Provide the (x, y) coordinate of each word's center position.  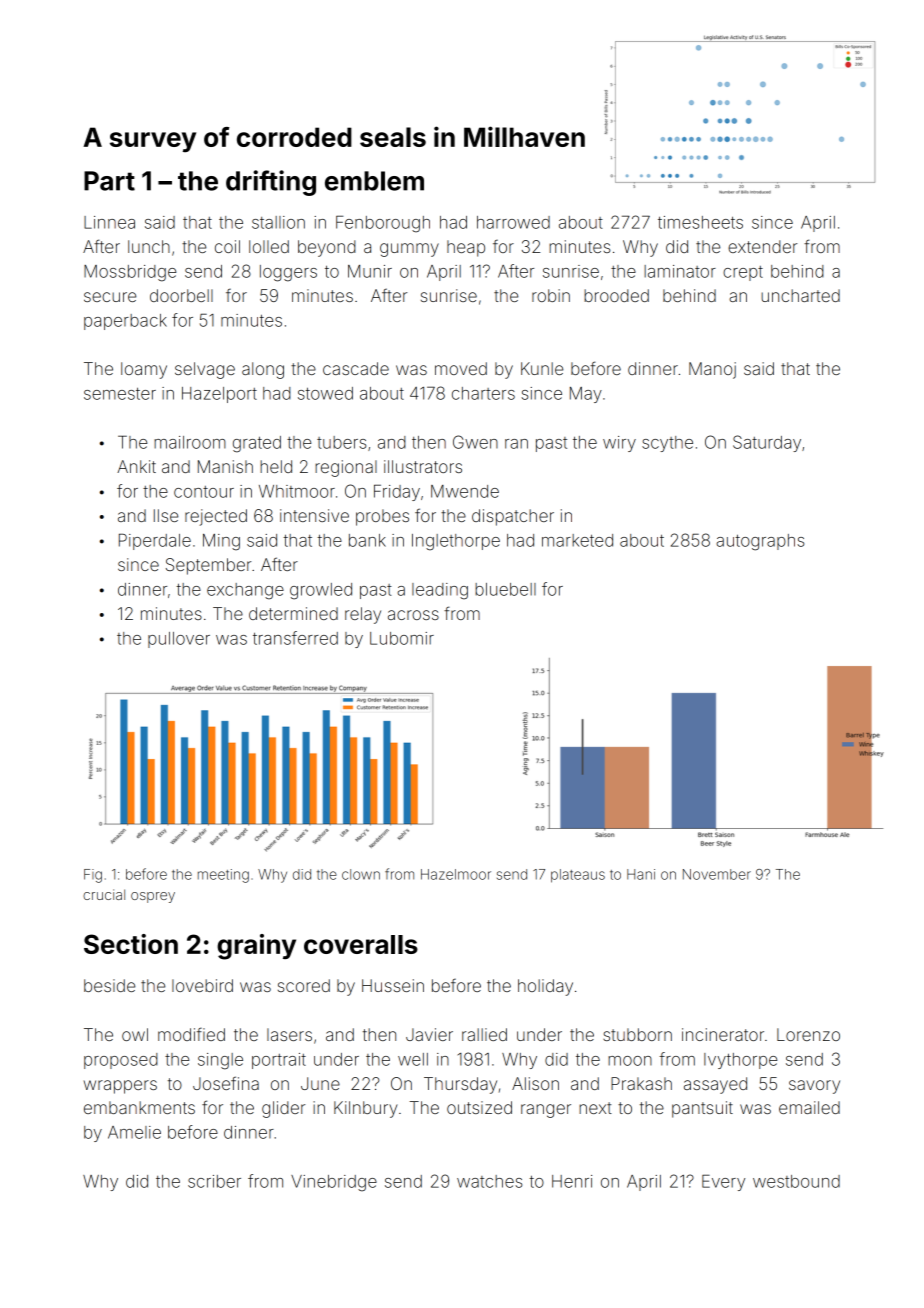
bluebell (505, 589)
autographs (760, 542)
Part (109, 181)
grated (257, 444)
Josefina (226, 1083)
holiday (545, 987)
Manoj (712, 370)
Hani (641, 874)
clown (361, 874)
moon (630, 1061)
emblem (374, 181)
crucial (104, 894)
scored (304, 985)
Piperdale (155, 542)
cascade (356, 368)
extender (762, 246)
